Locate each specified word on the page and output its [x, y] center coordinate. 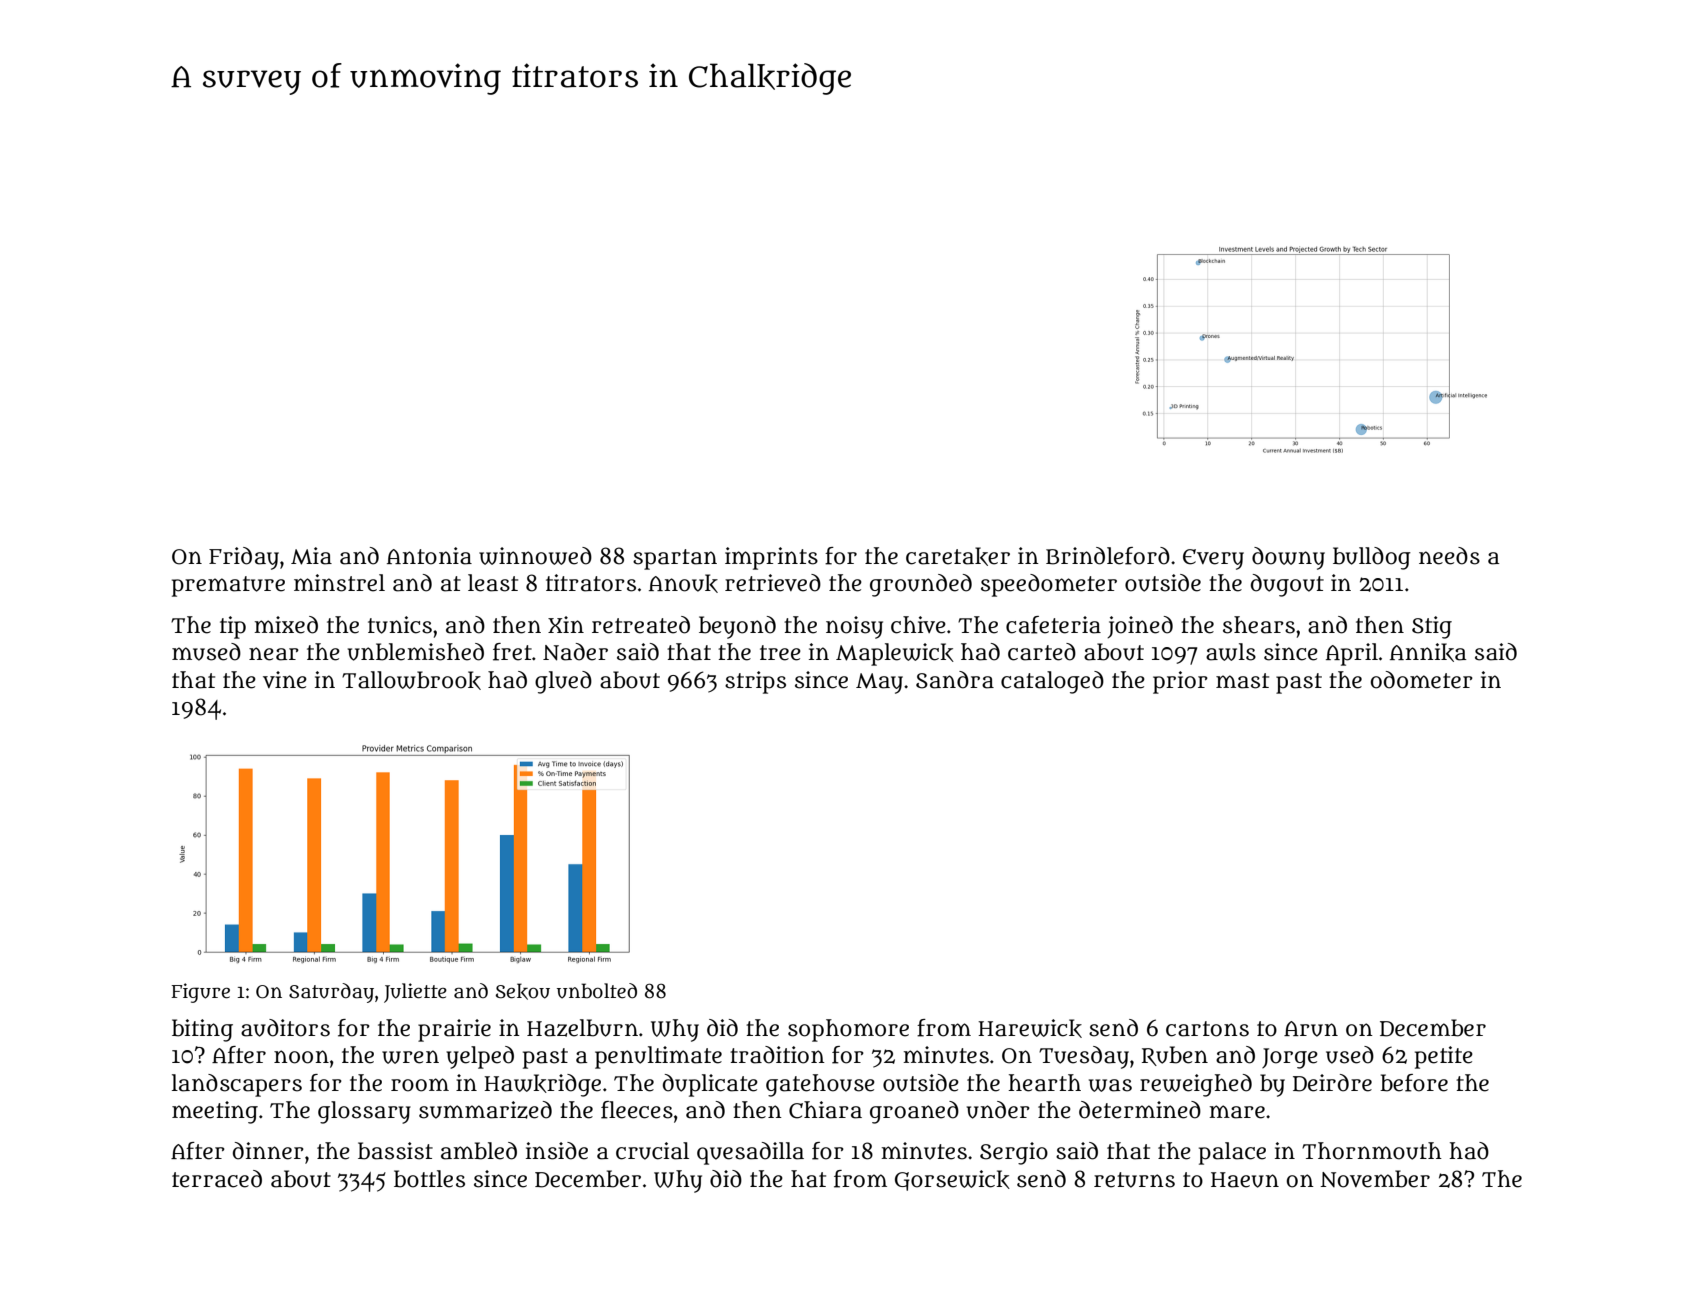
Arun [1311, 1029]
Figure [200, 993]
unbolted [597, 991]
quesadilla [750, 1153]
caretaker [958, 556]
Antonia [429, 556]
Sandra [955, 680]
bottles [429, 1179]
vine [285, 680]
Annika [1428, 652]
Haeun [1245, 1180]
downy [1288, 558]
